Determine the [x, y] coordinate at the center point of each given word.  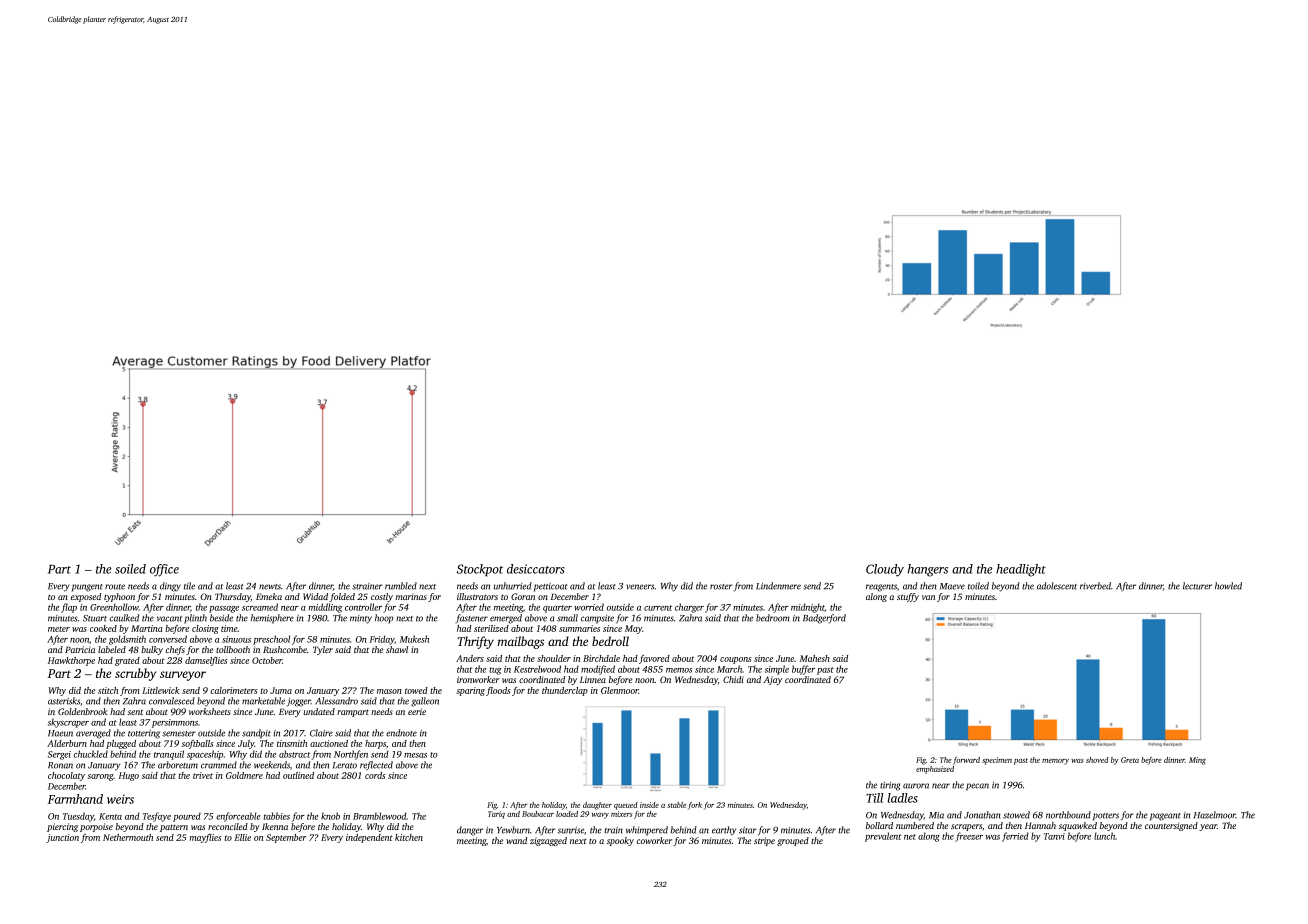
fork [695, 806]
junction [62, 838]
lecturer [1197, 586]
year [1208, 827]
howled [1228, 586]
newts [270, 587]
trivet [203, 775]
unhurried [513, 586]
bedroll [610, 641]
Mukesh [414, 639]
